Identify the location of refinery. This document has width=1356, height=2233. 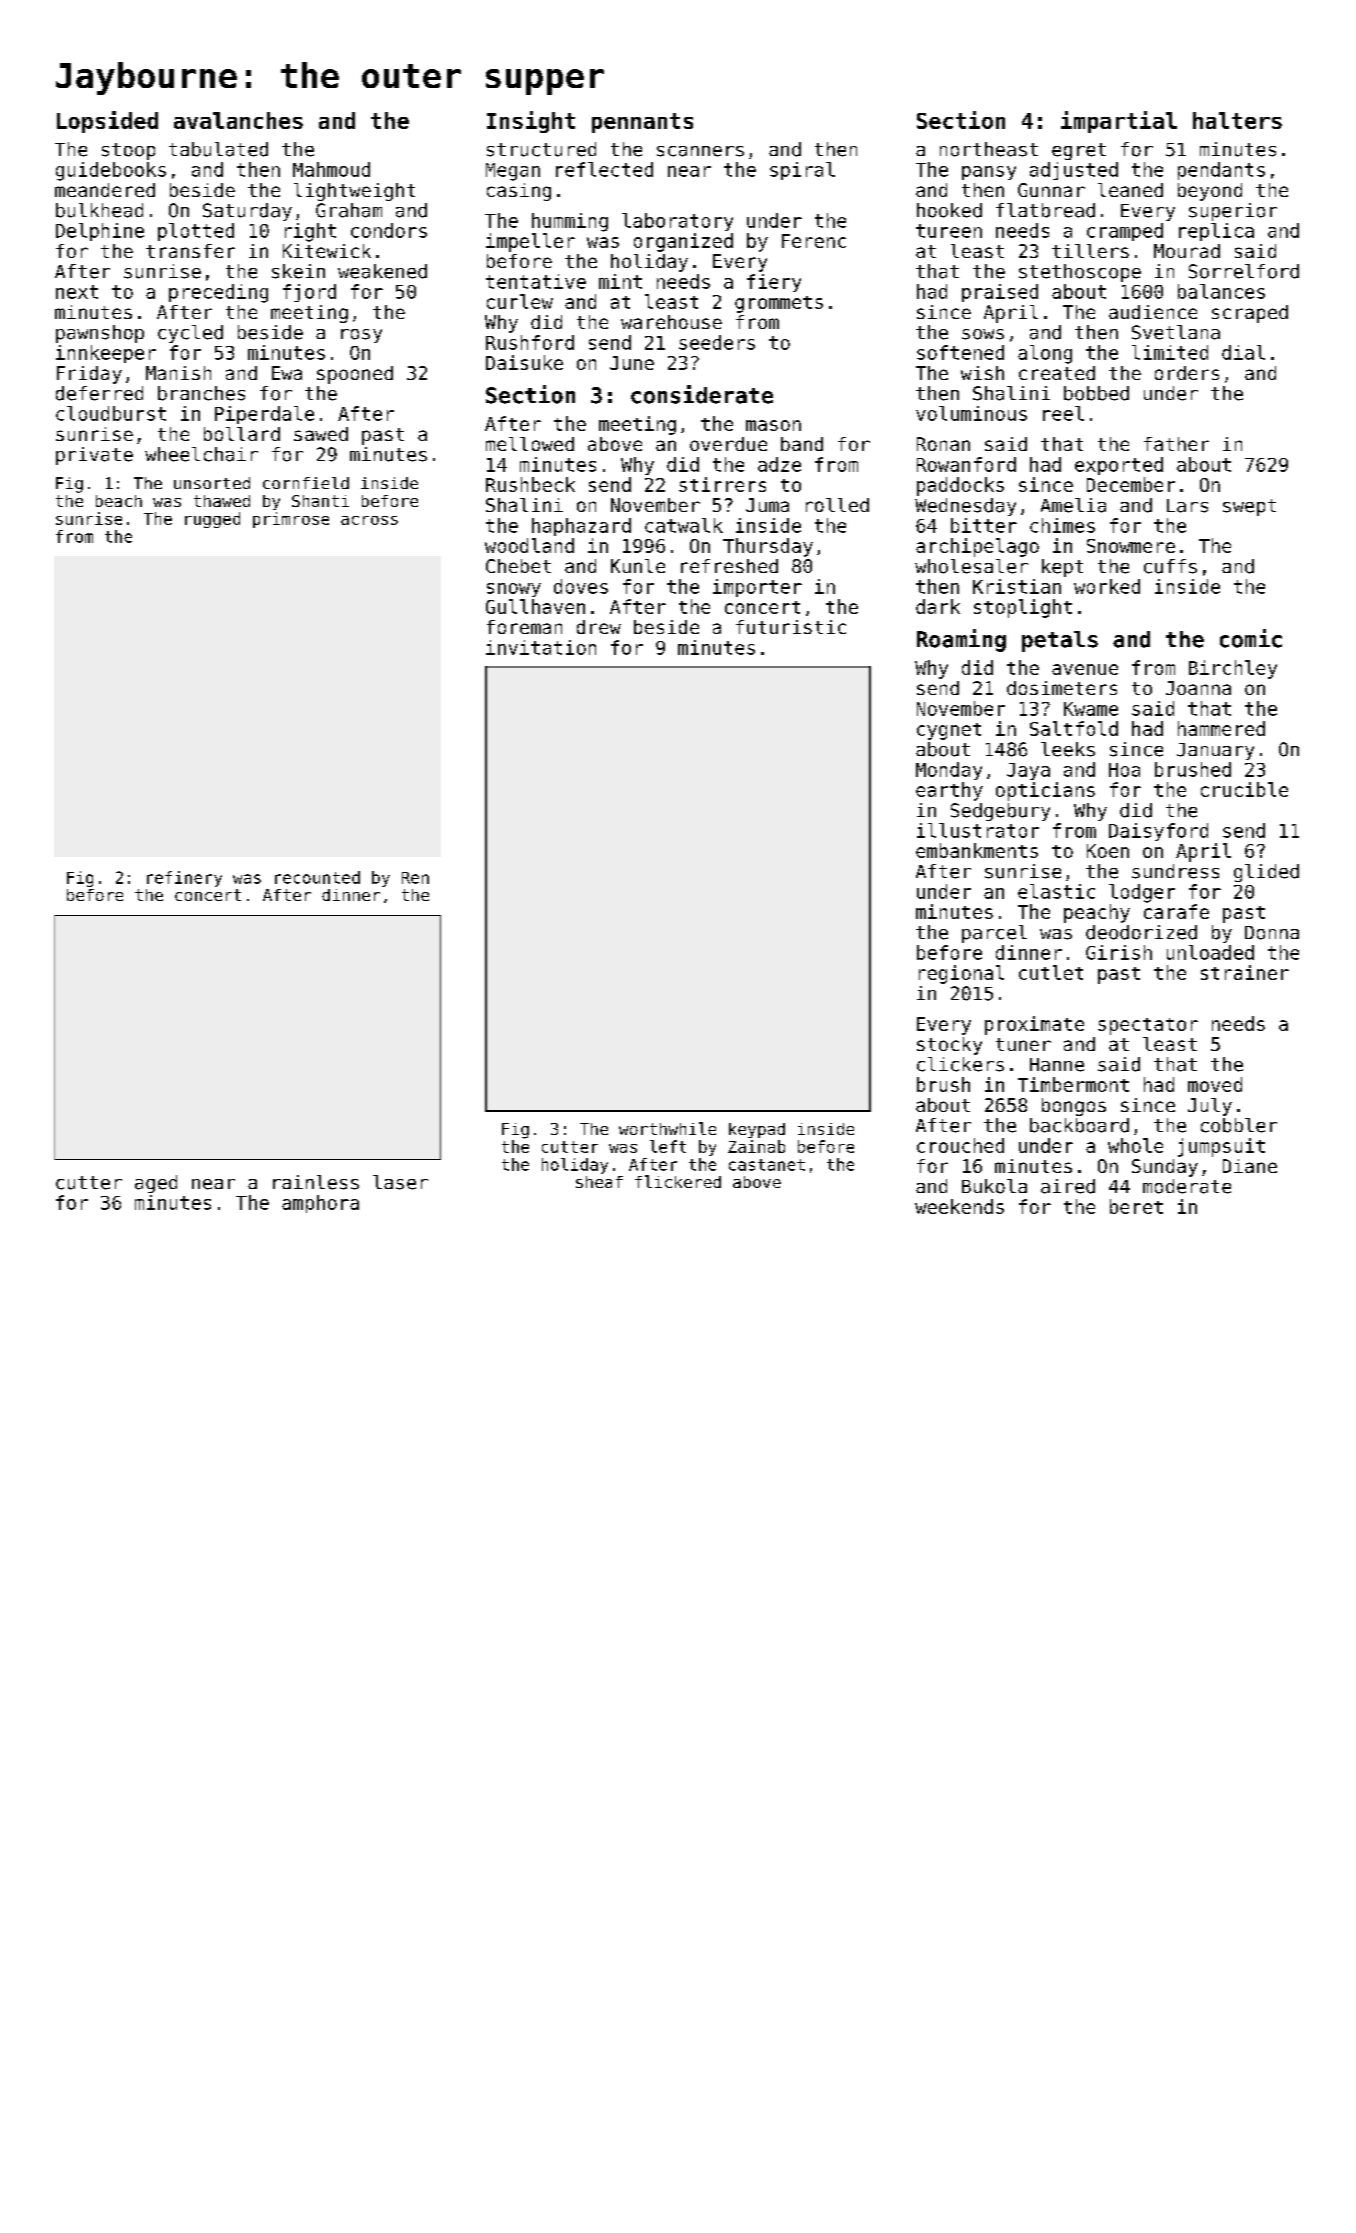
(184, 879).
